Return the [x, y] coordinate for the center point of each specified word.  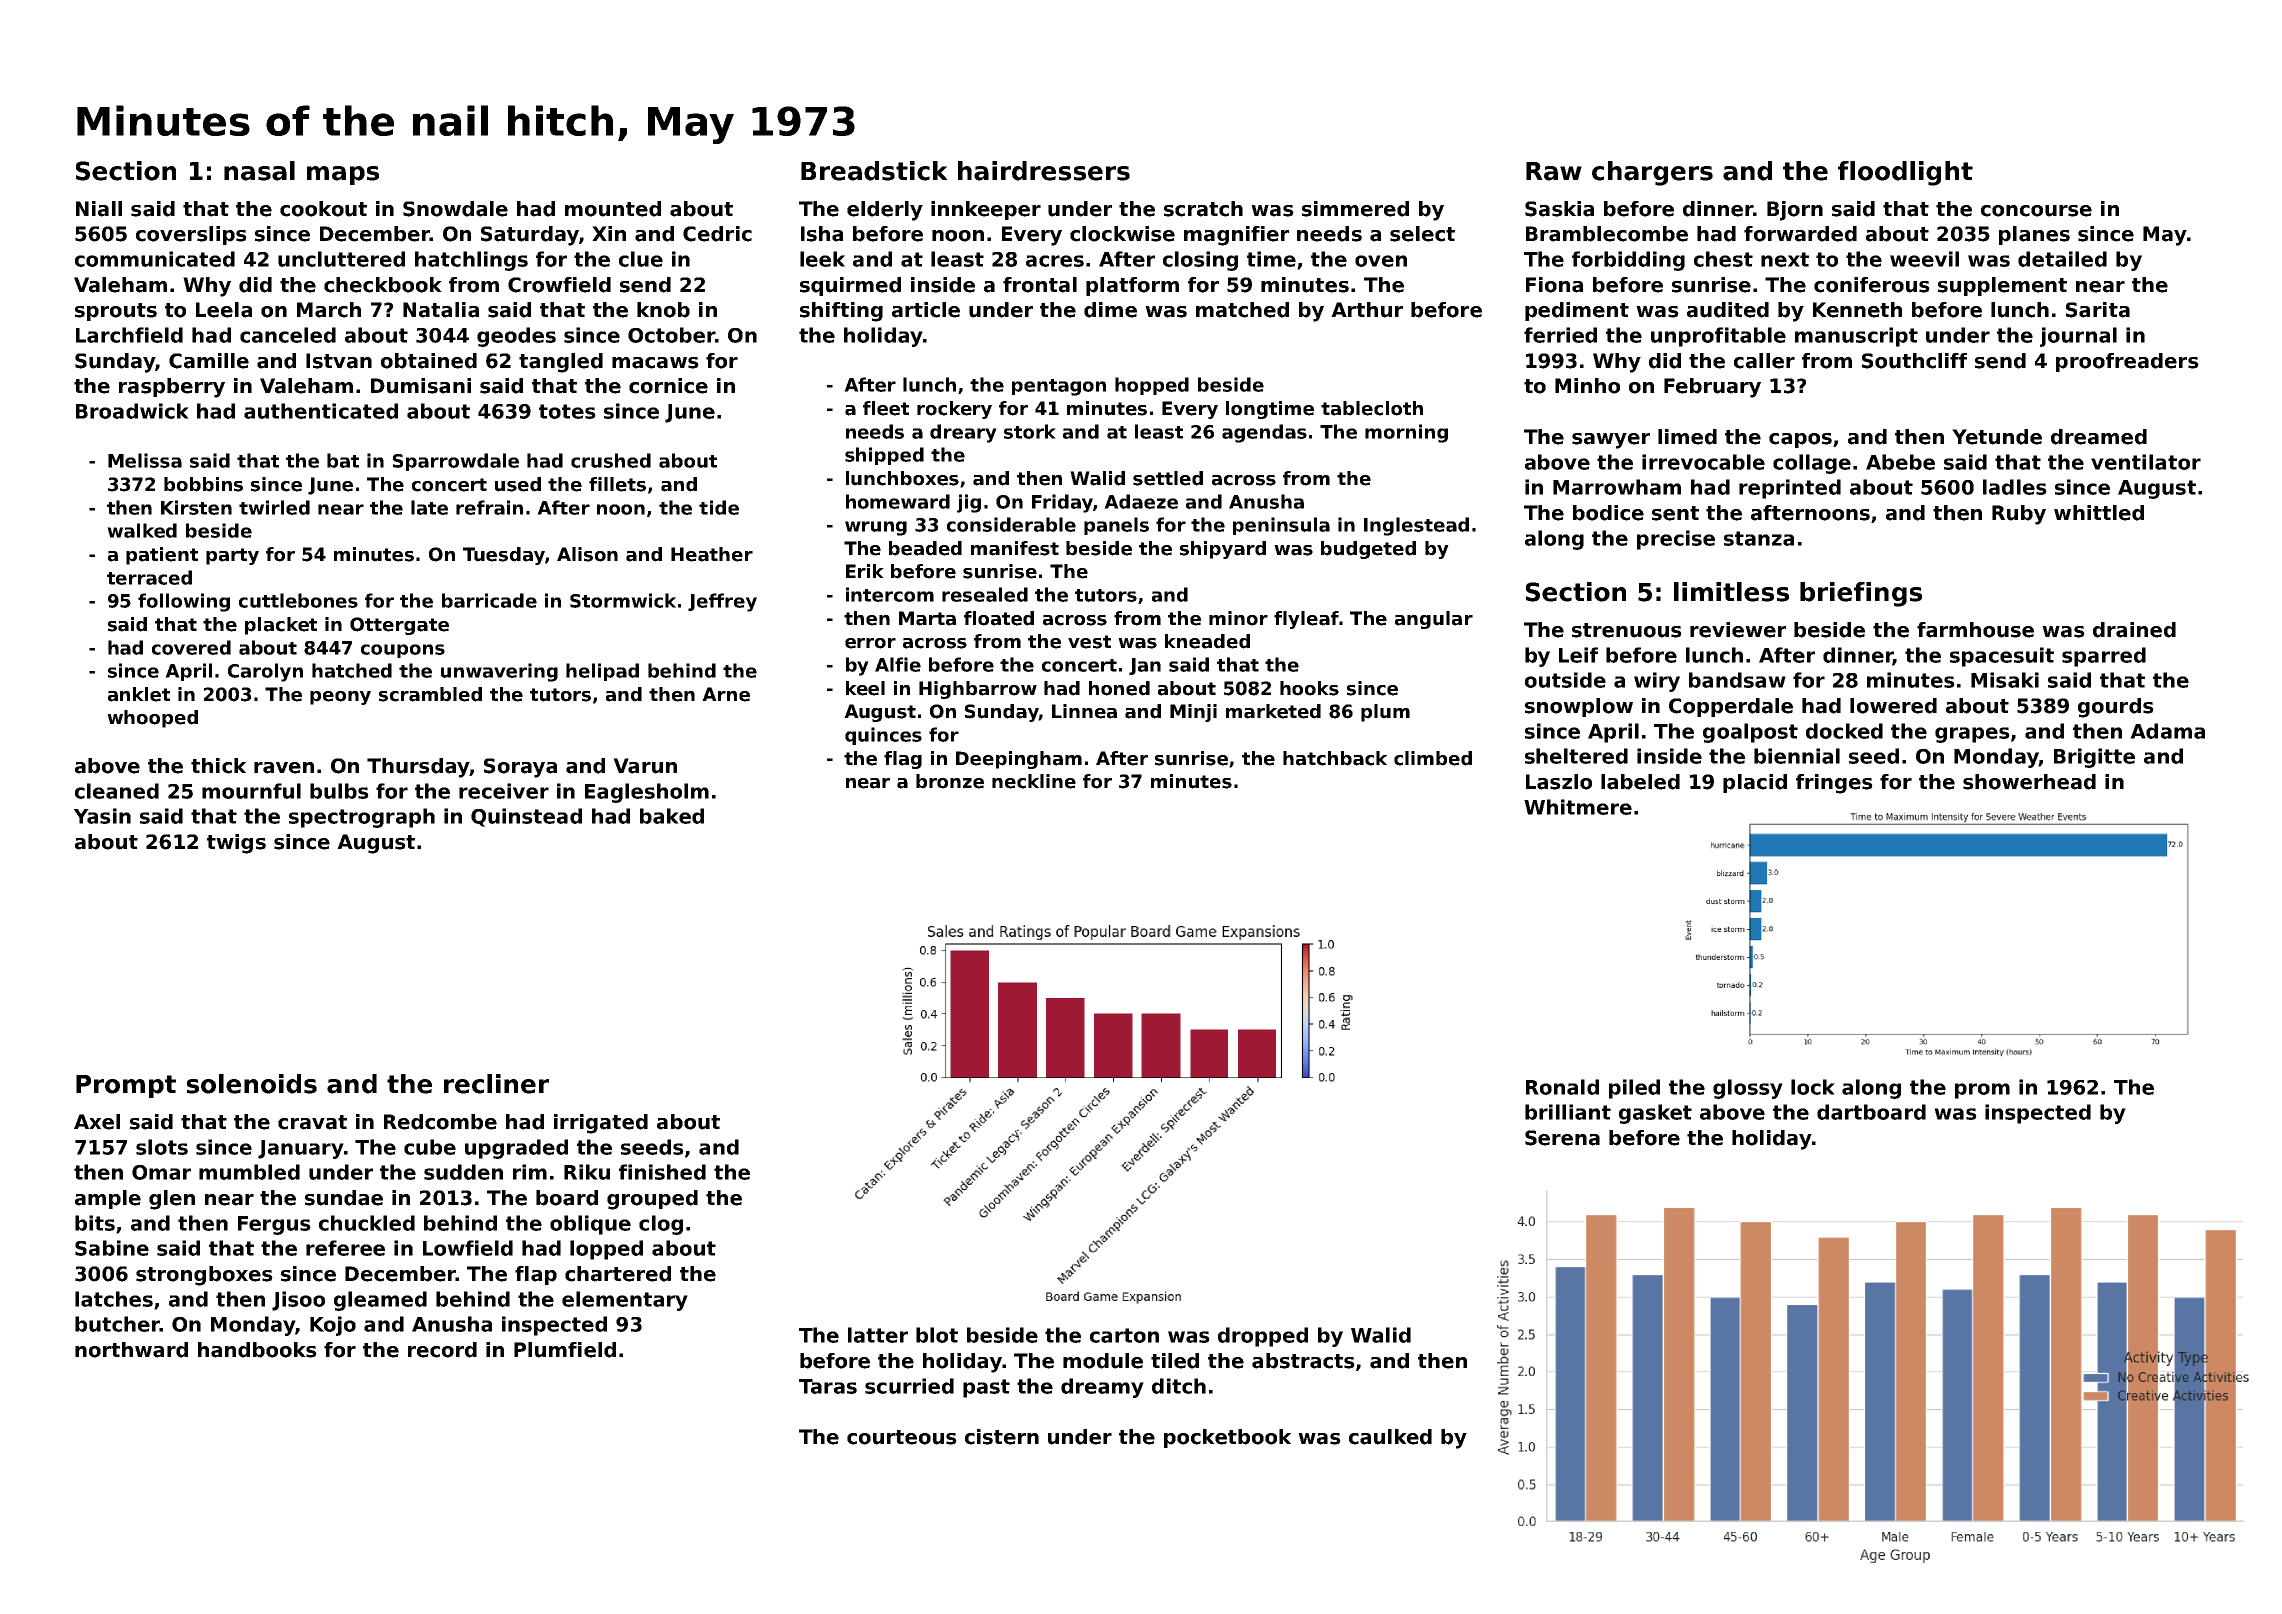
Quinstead [526, 817]
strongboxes [204, 1276]
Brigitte [2094, 758]
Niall [99, 209]
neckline [1034, 781]
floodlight [1905, 173]
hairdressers [1044, 171]
